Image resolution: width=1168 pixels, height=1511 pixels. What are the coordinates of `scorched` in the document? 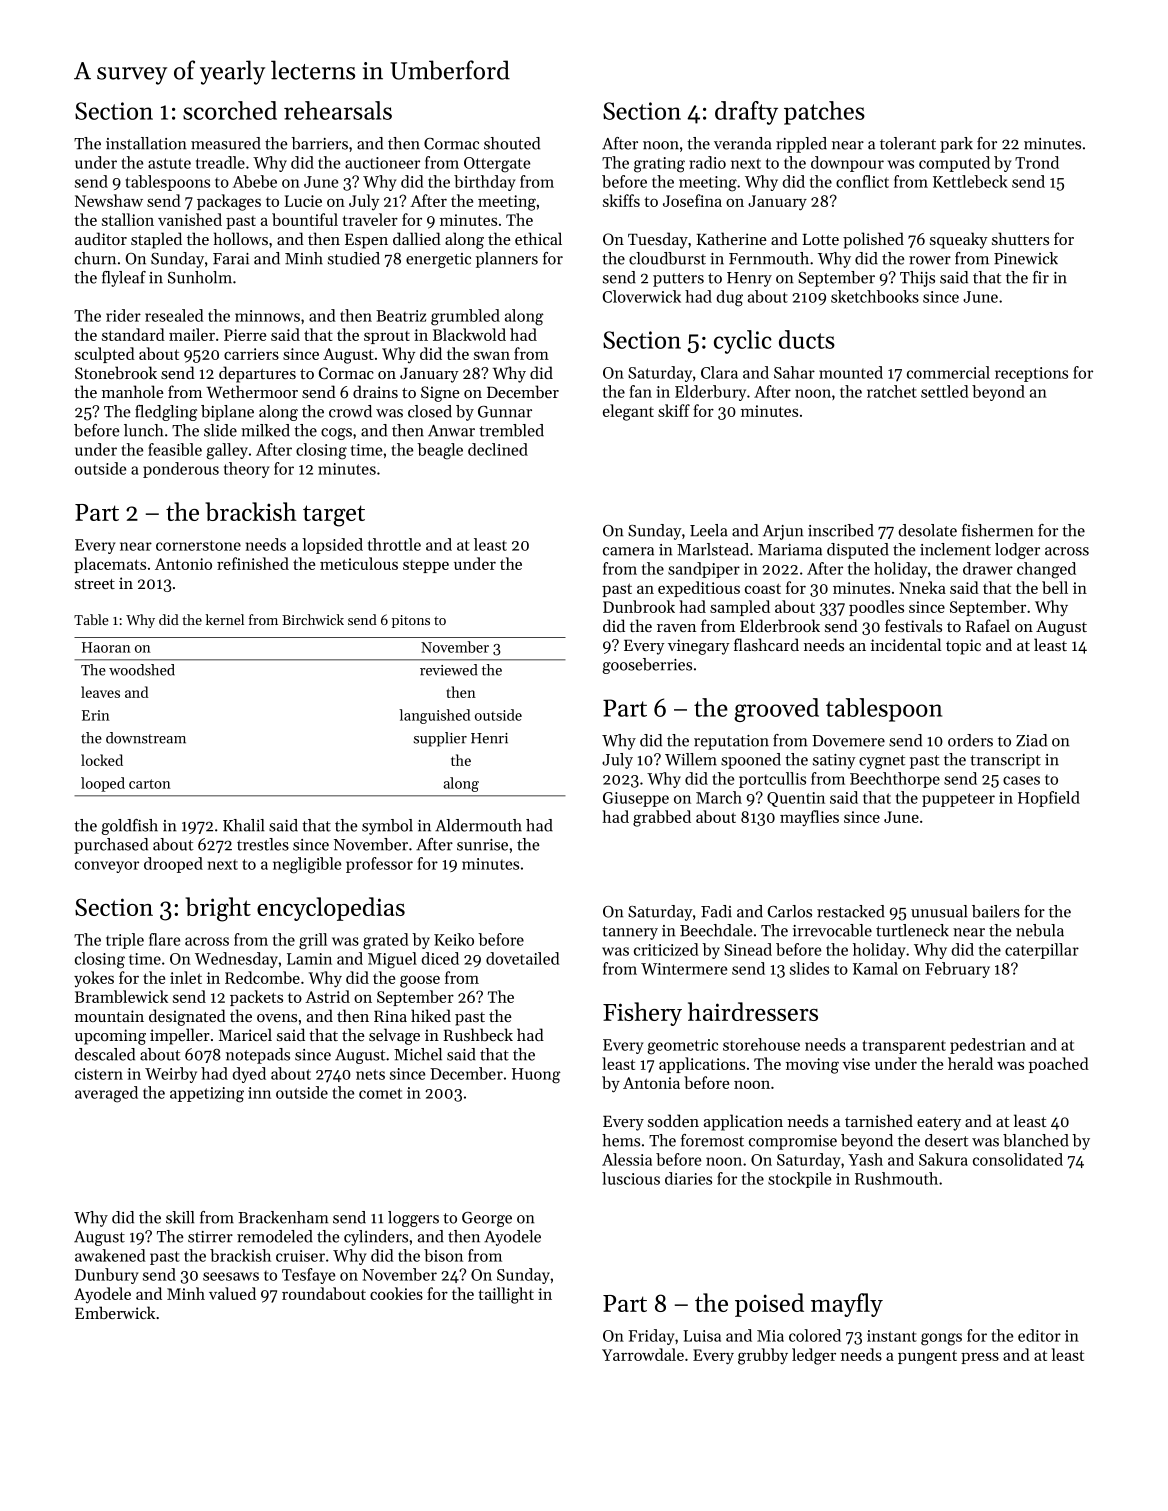 It's located at (230, 110).
